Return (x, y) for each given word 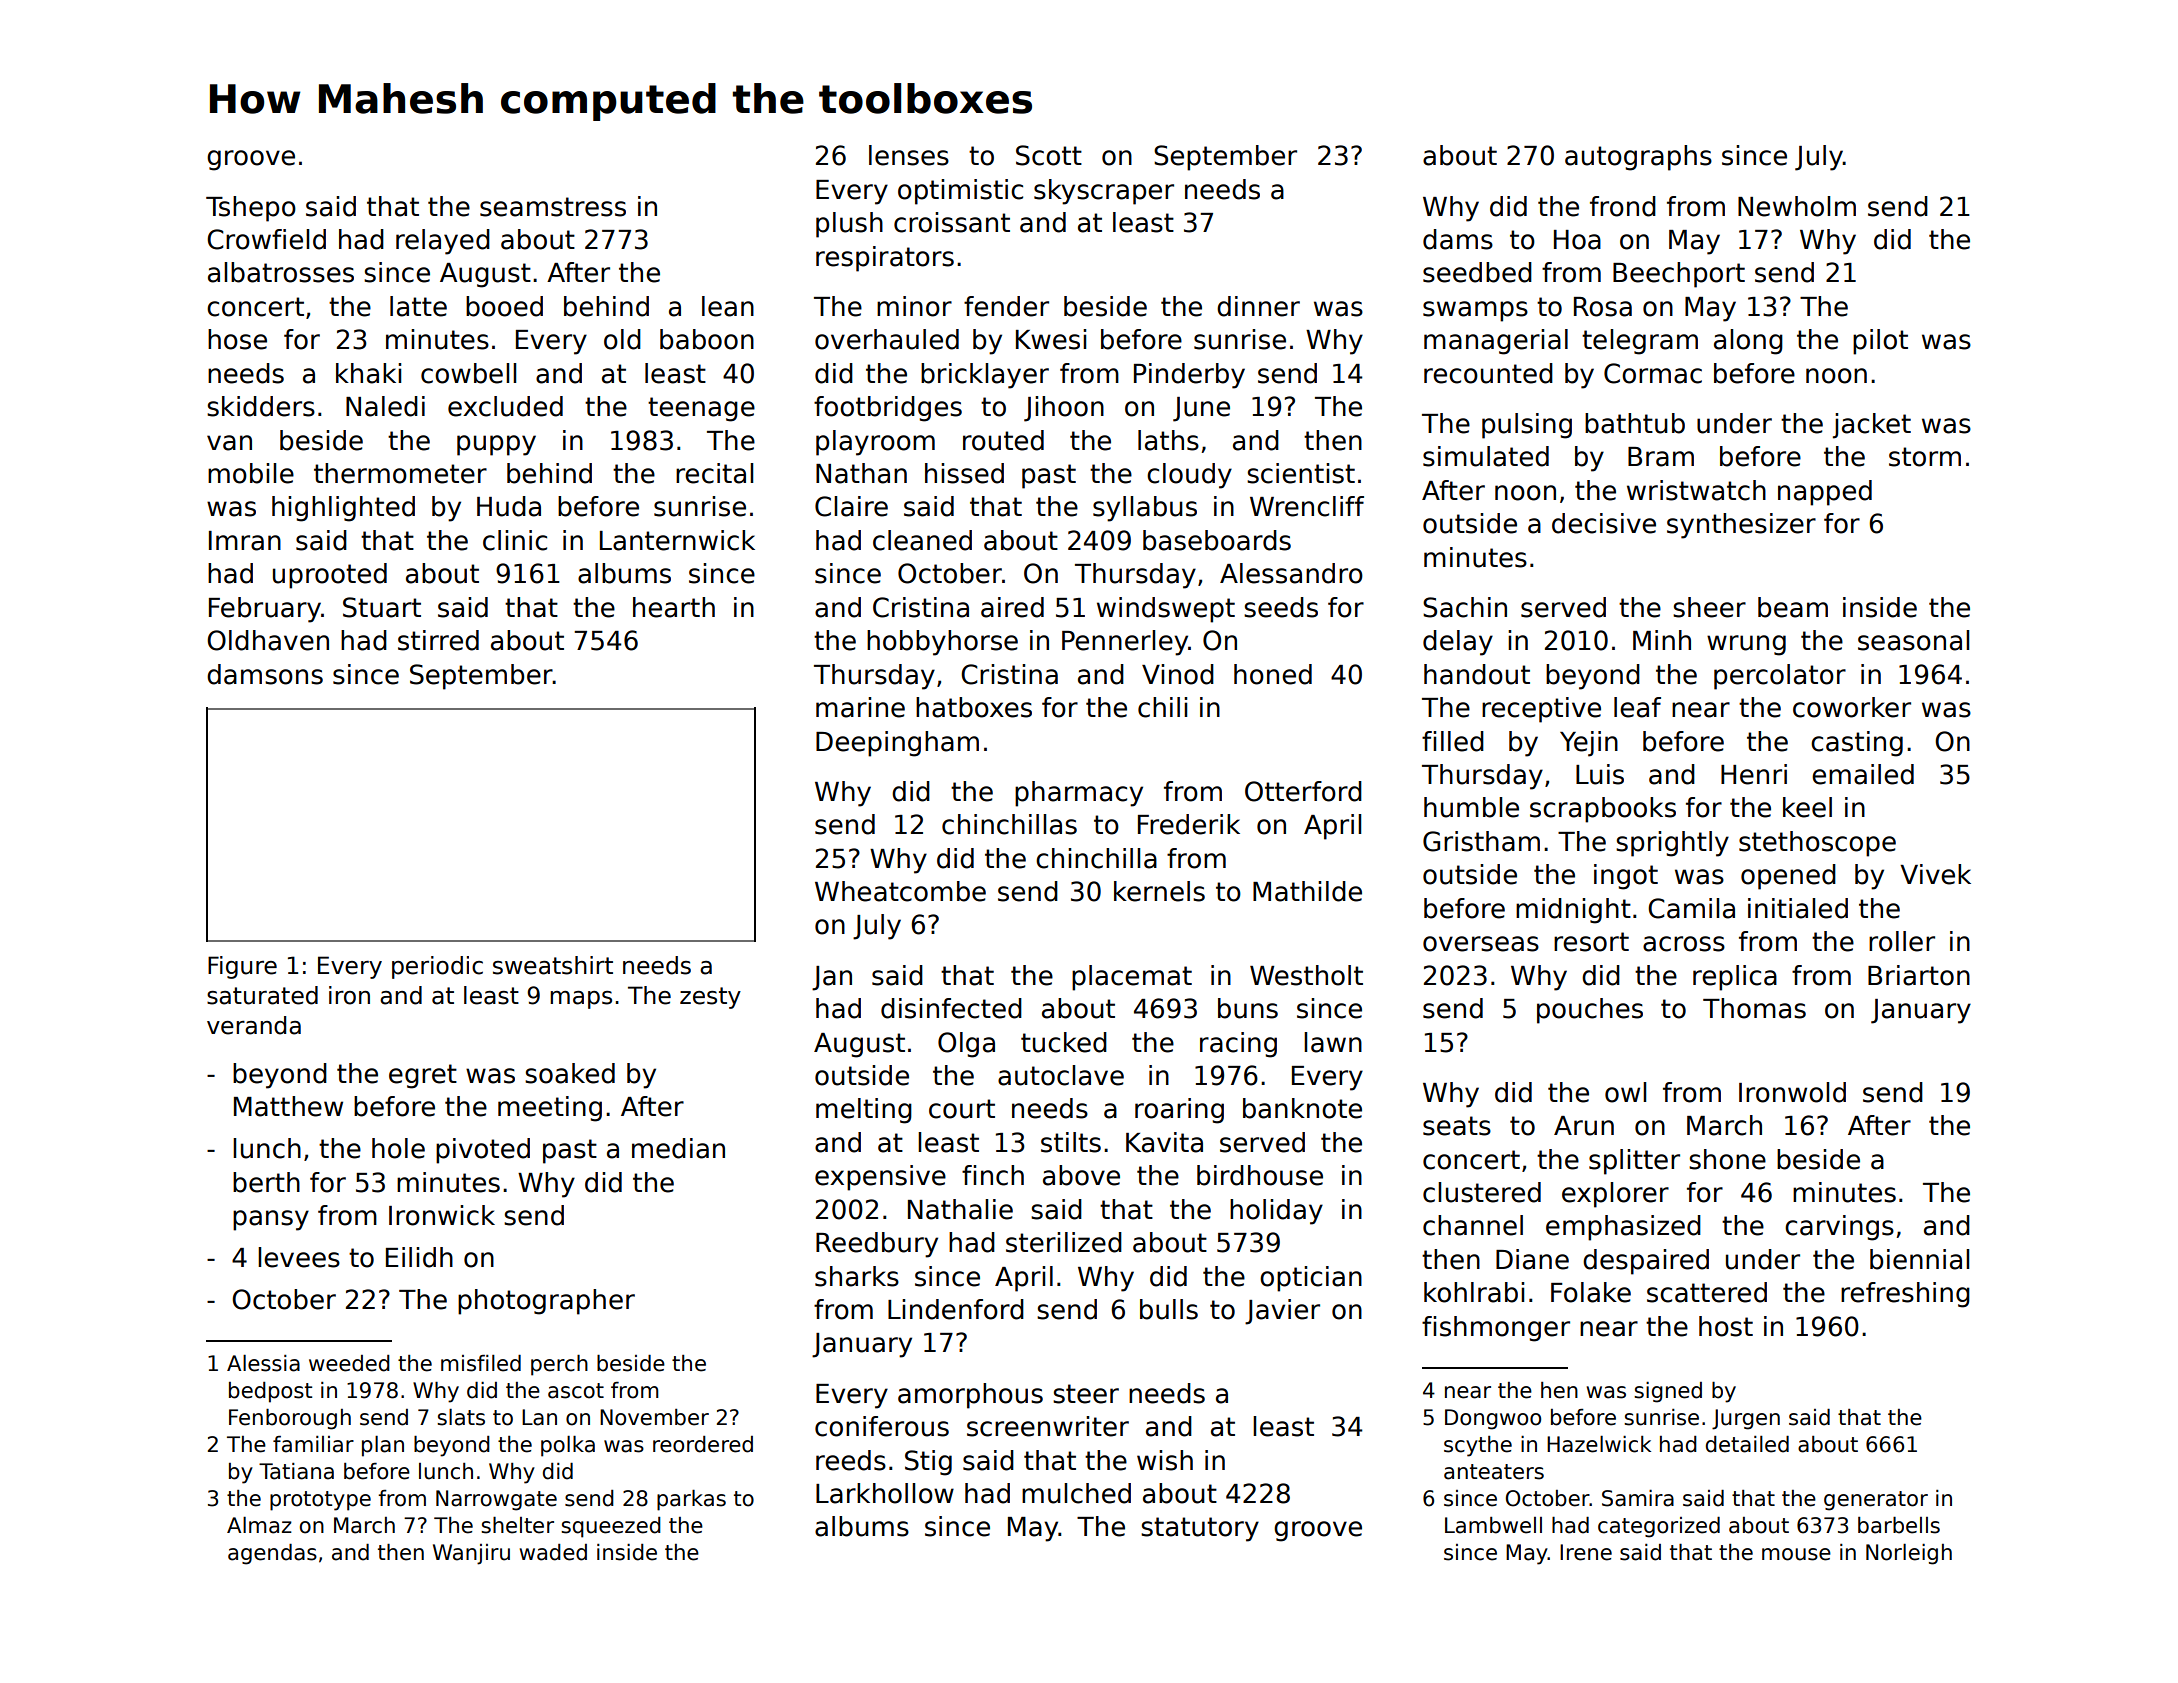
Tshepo (251, 209)
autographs (1638, 158)
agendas (272, 1554)
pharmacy (1079, 794)
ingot (1626, 877)
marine (860, 707)
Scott (1049, 155)
